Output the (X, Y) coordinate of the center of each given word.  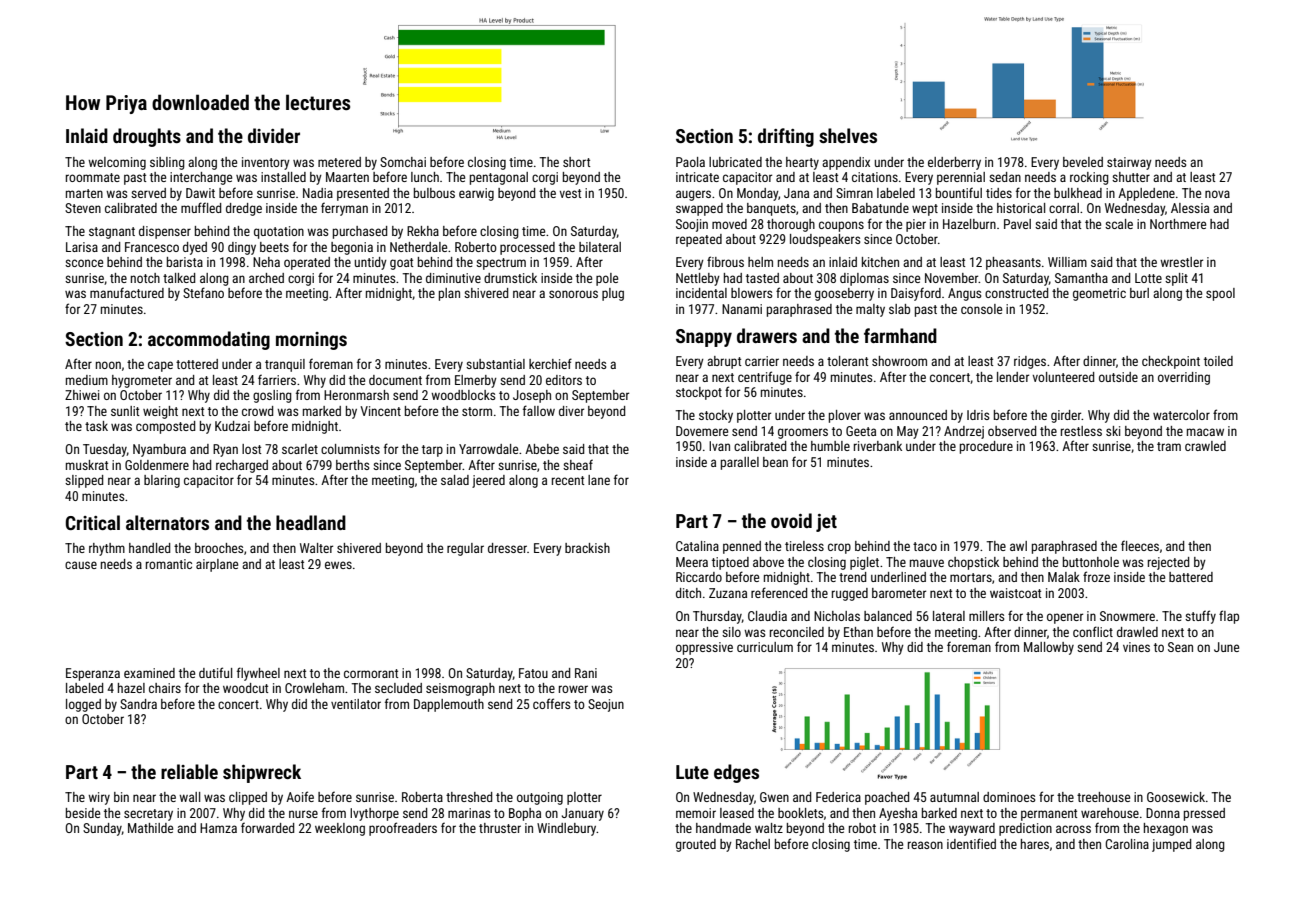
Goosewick (1176, 797)
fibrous (725, 261)
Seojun (606, 705)
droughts (147, 137)
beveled (1083, 162)
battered (1191, 577)
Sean (1180, 647)
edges (736, 773)
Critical (93, 522)
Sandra (138, 704)
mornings (311, 341)
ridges (1030, 362)
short (576, 162)
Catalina (697, 546)
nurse (303, 814)
